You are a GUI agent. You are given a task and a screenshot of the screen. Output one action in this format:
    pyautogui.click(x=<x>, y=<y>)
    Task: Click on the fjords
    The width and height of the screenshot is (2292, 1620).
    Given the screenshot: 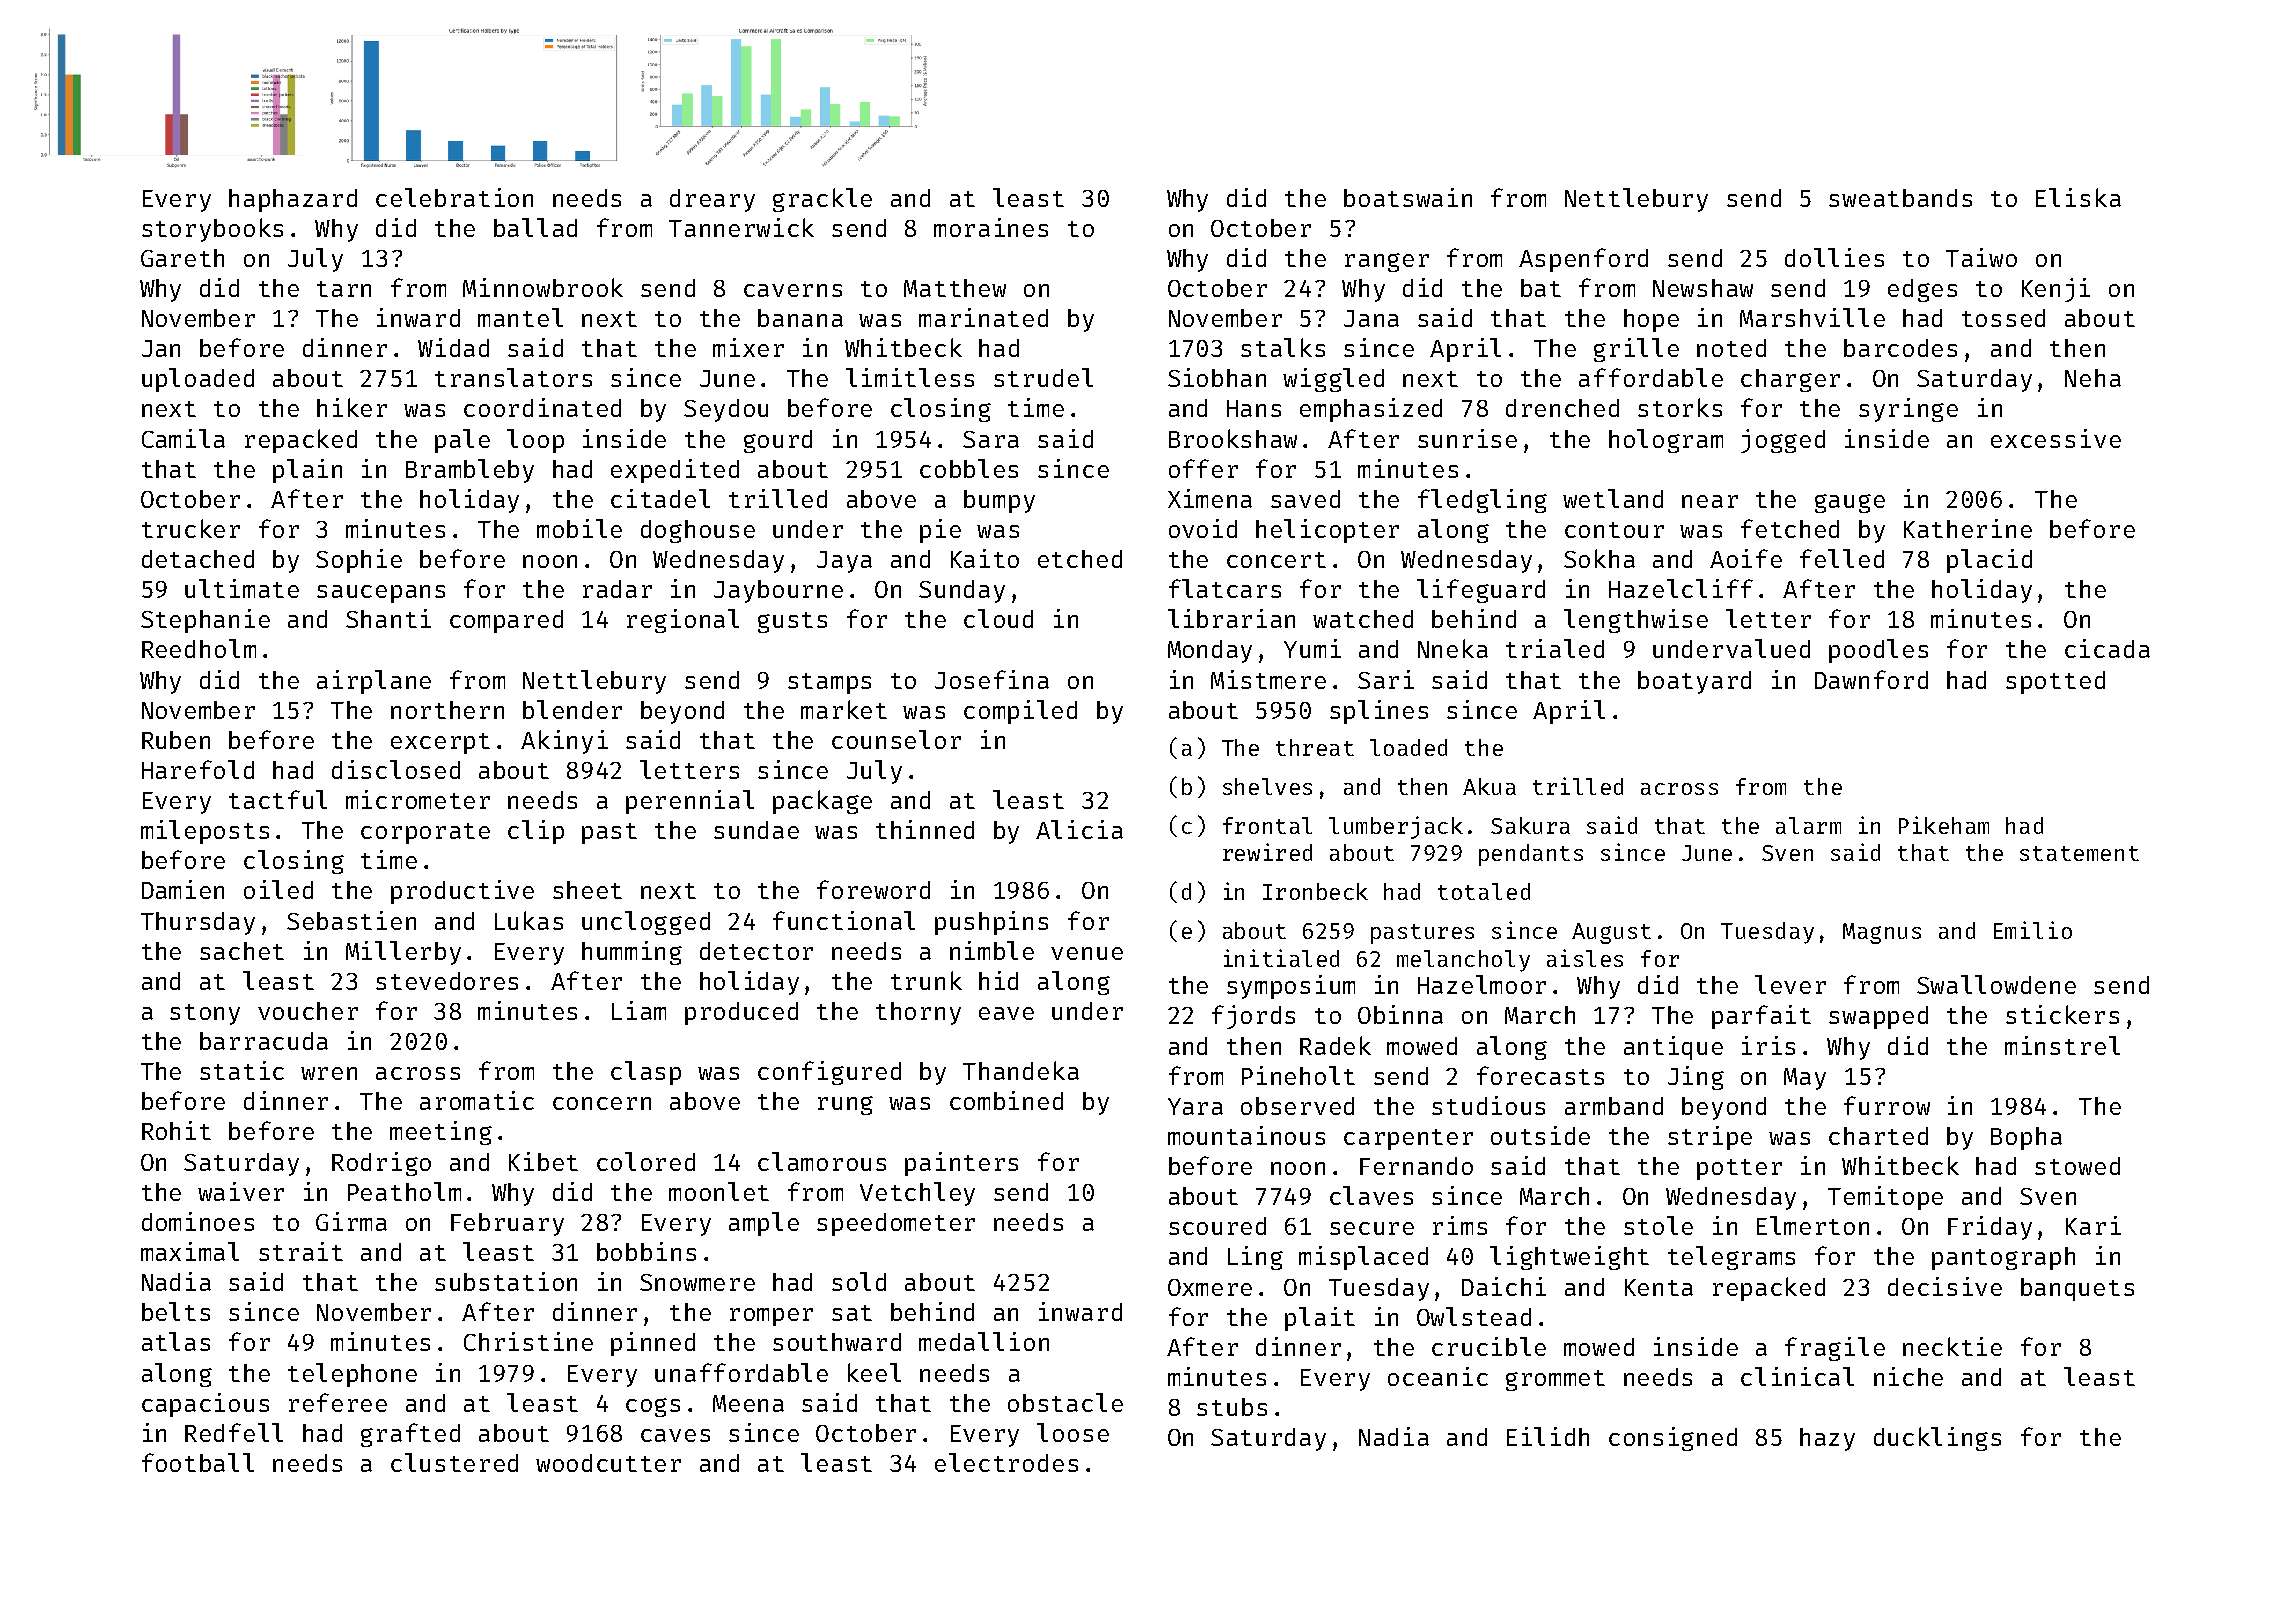 What is the action you would take?
    pyautogui.click(x=1253, y=1017)
